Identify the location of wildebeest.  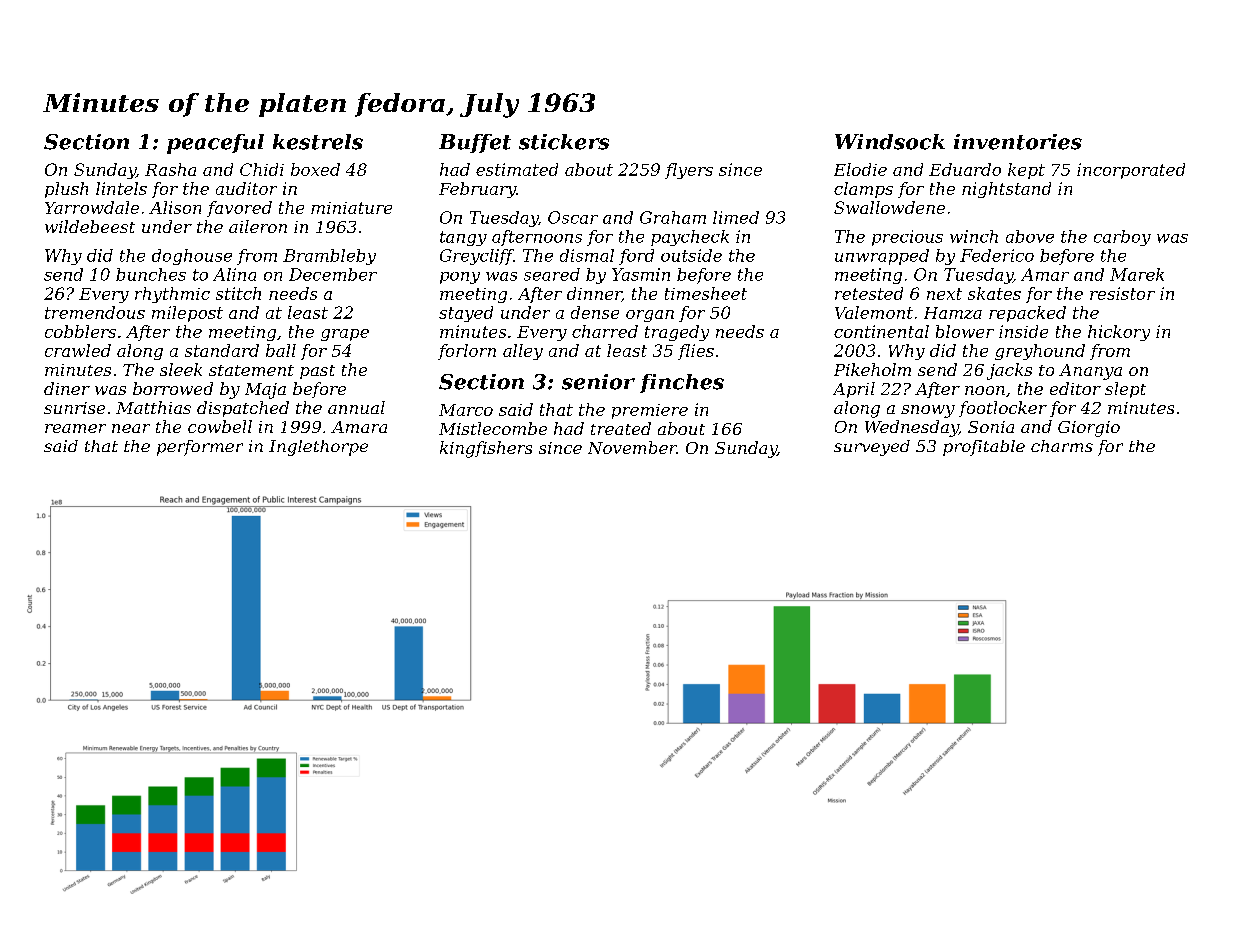
(90, 226).
